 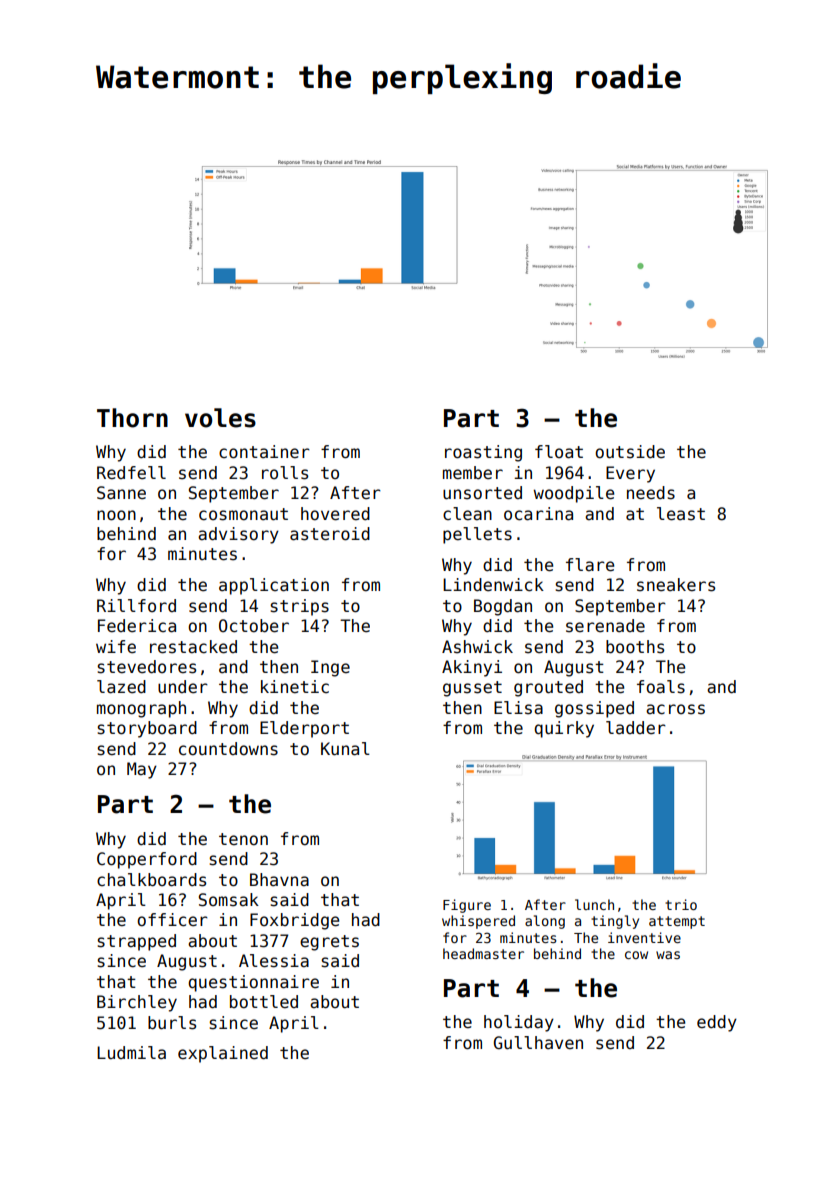 I want to click on outside, so click(x=630, y=452).
